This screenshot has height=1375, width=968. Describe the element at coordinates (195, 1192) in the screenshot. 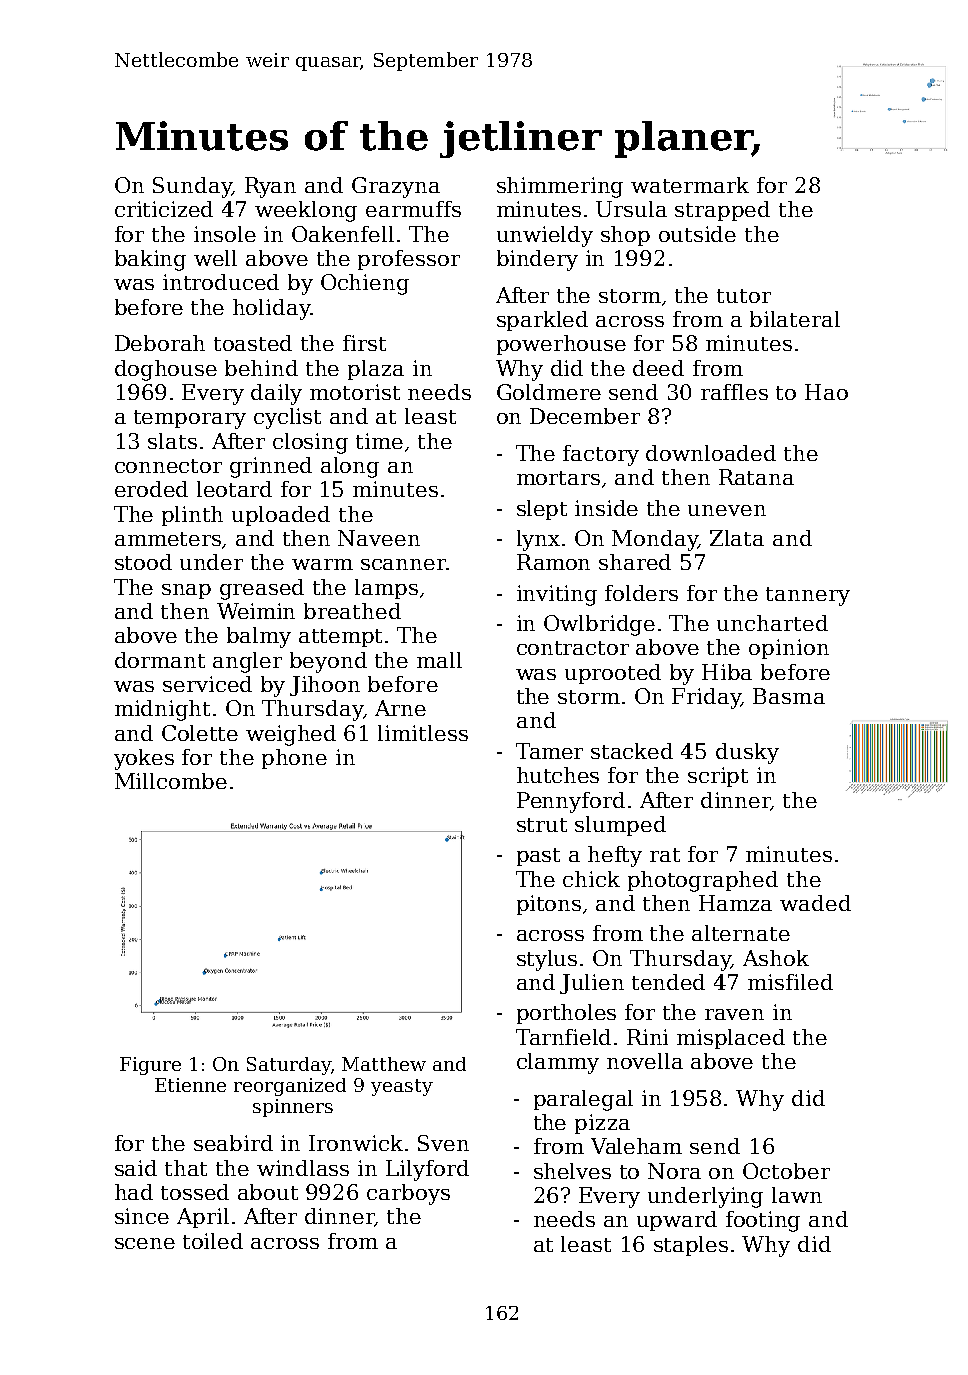

I see `tossed` at that location.
